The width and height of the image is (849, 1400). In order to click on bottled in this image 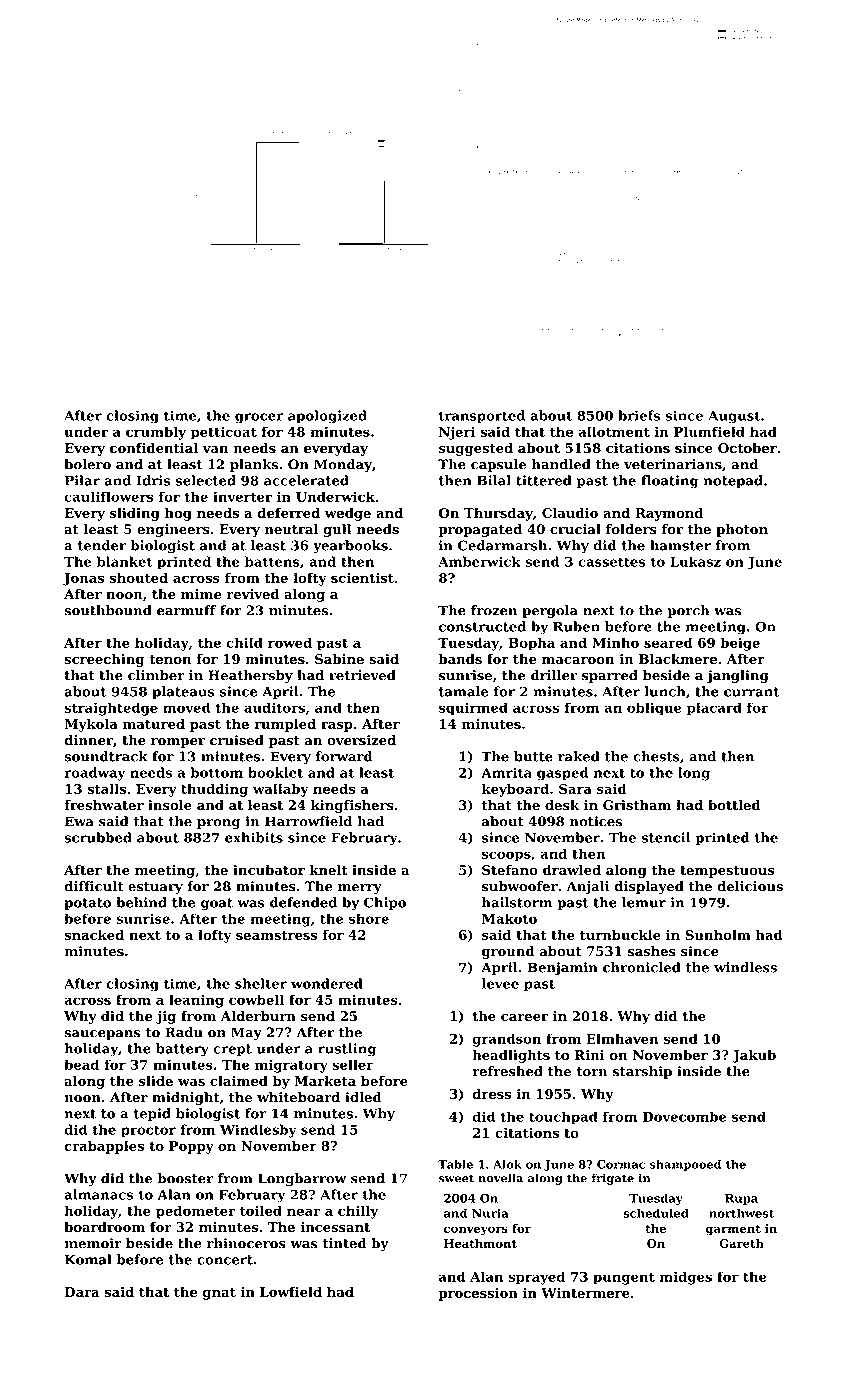, I will do `click(734, 805)`.
